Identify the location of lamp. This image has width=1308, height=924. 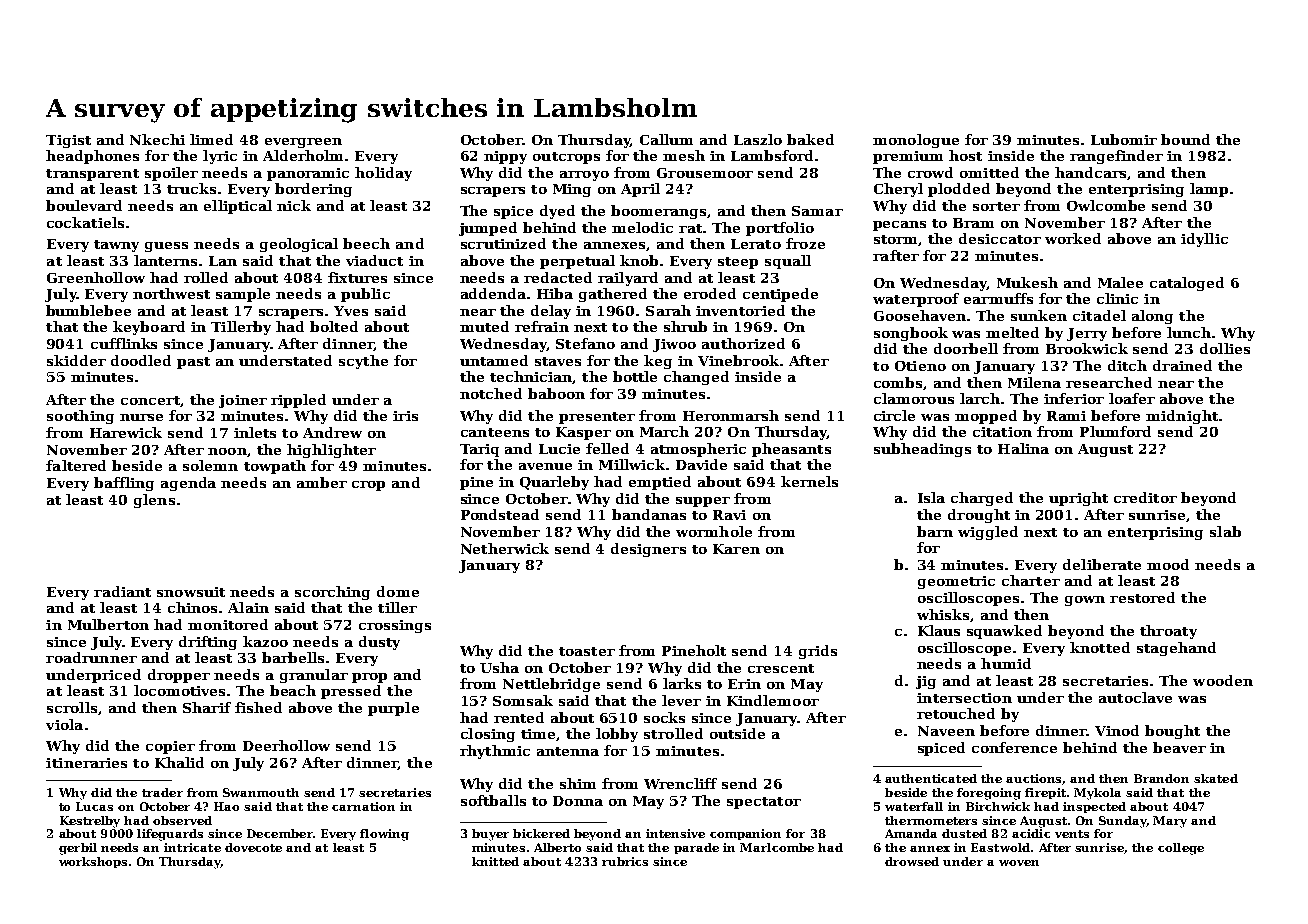
(1209, 190).
